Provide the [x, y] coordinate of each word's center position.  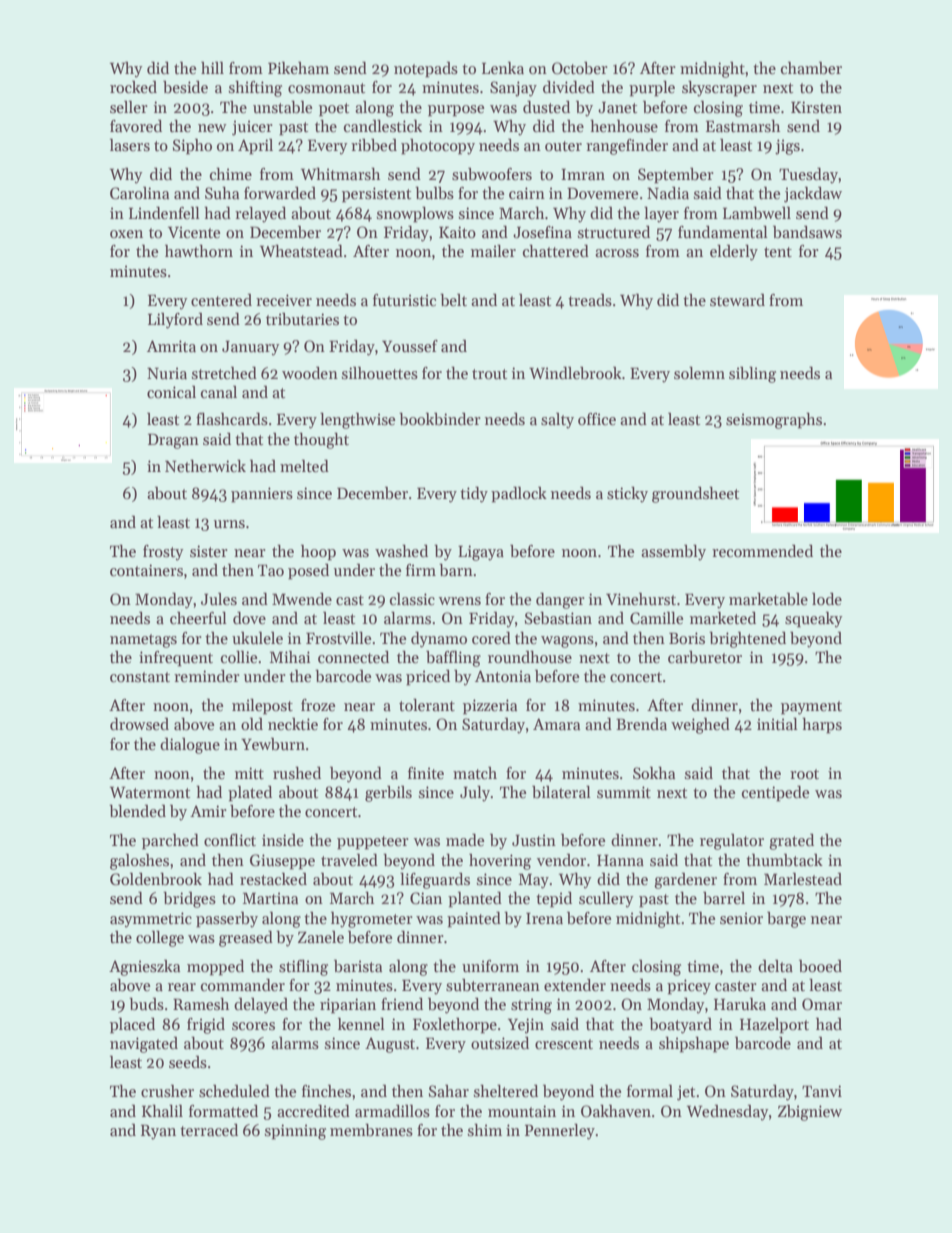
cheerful [198, 618]
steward [737, 299]
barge [786, 919]
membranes [371, 1130]
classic [412, 599]
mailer [493, 250]
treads [590, 300]
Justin [534, 840]
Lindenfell [164, 212]
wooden [310, 373]
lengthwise [358, 420]
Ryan [158, 1132]
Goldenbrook [156, 879]
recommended [762, 551]
